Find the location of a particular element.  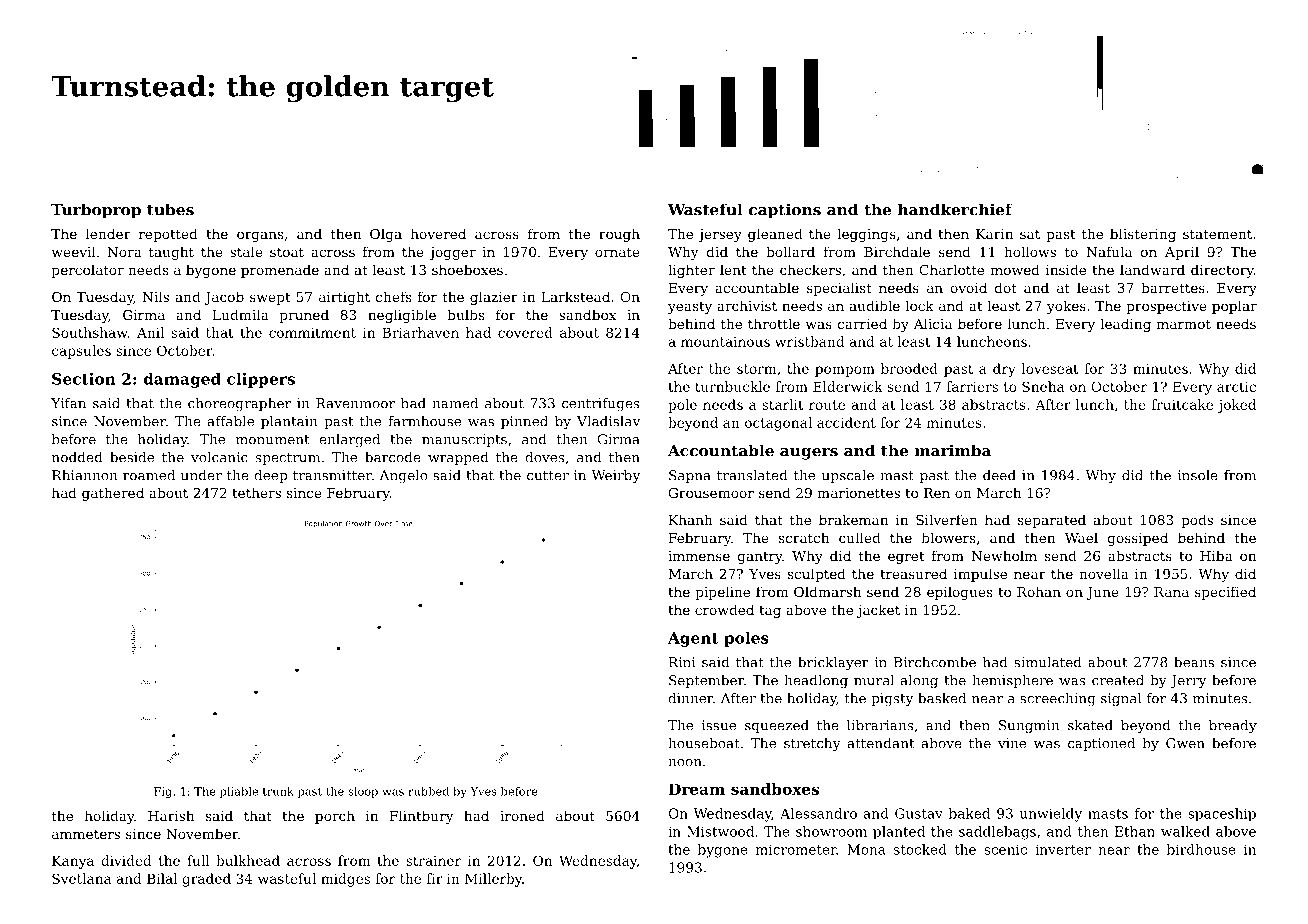

Briarhaven is located at coordinates (420, 332).
